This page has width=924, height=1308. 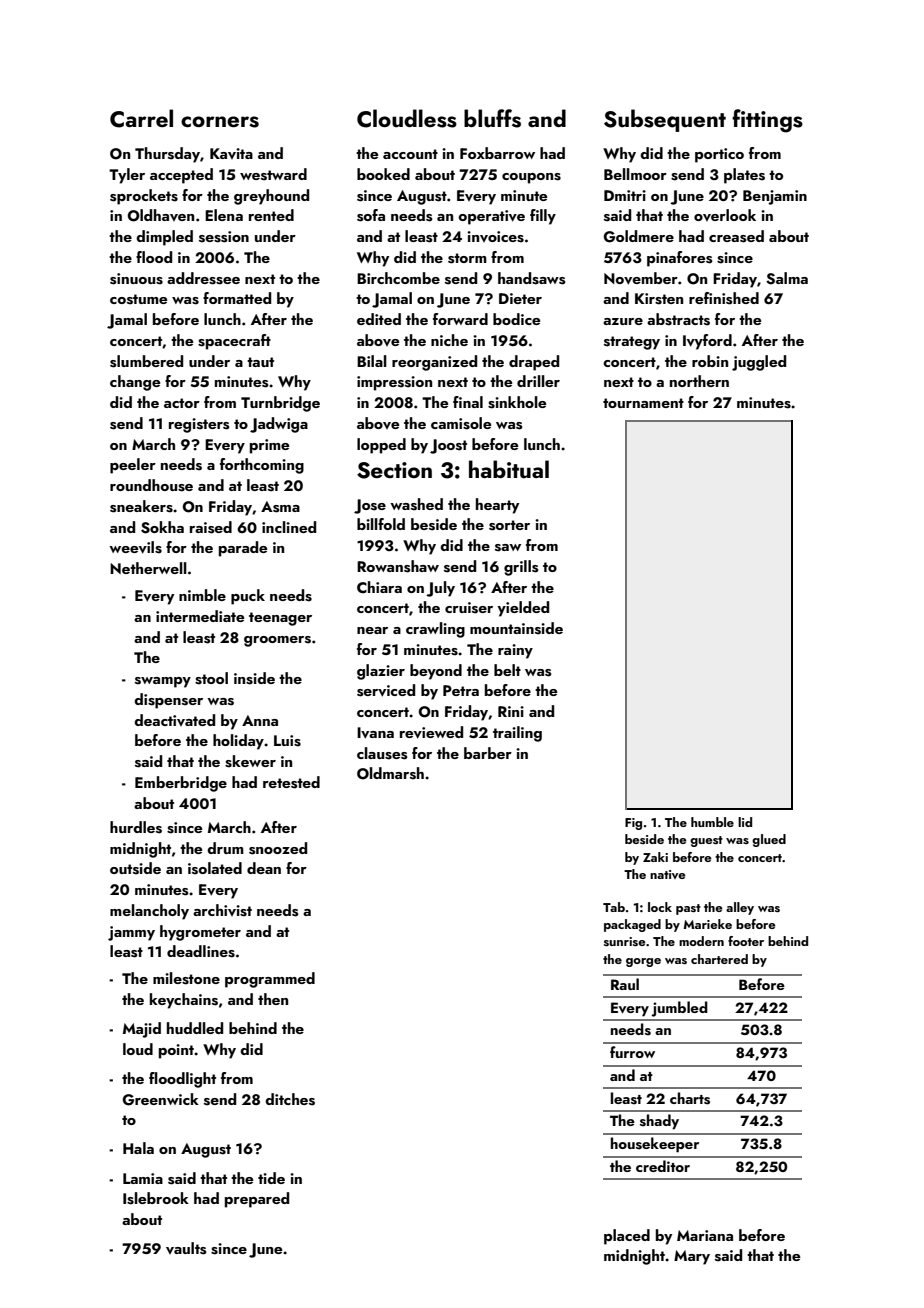 What do you see at coordinates (398, 278) in the page?
I see `Birchcombe` at bounding box center [398, 278].
